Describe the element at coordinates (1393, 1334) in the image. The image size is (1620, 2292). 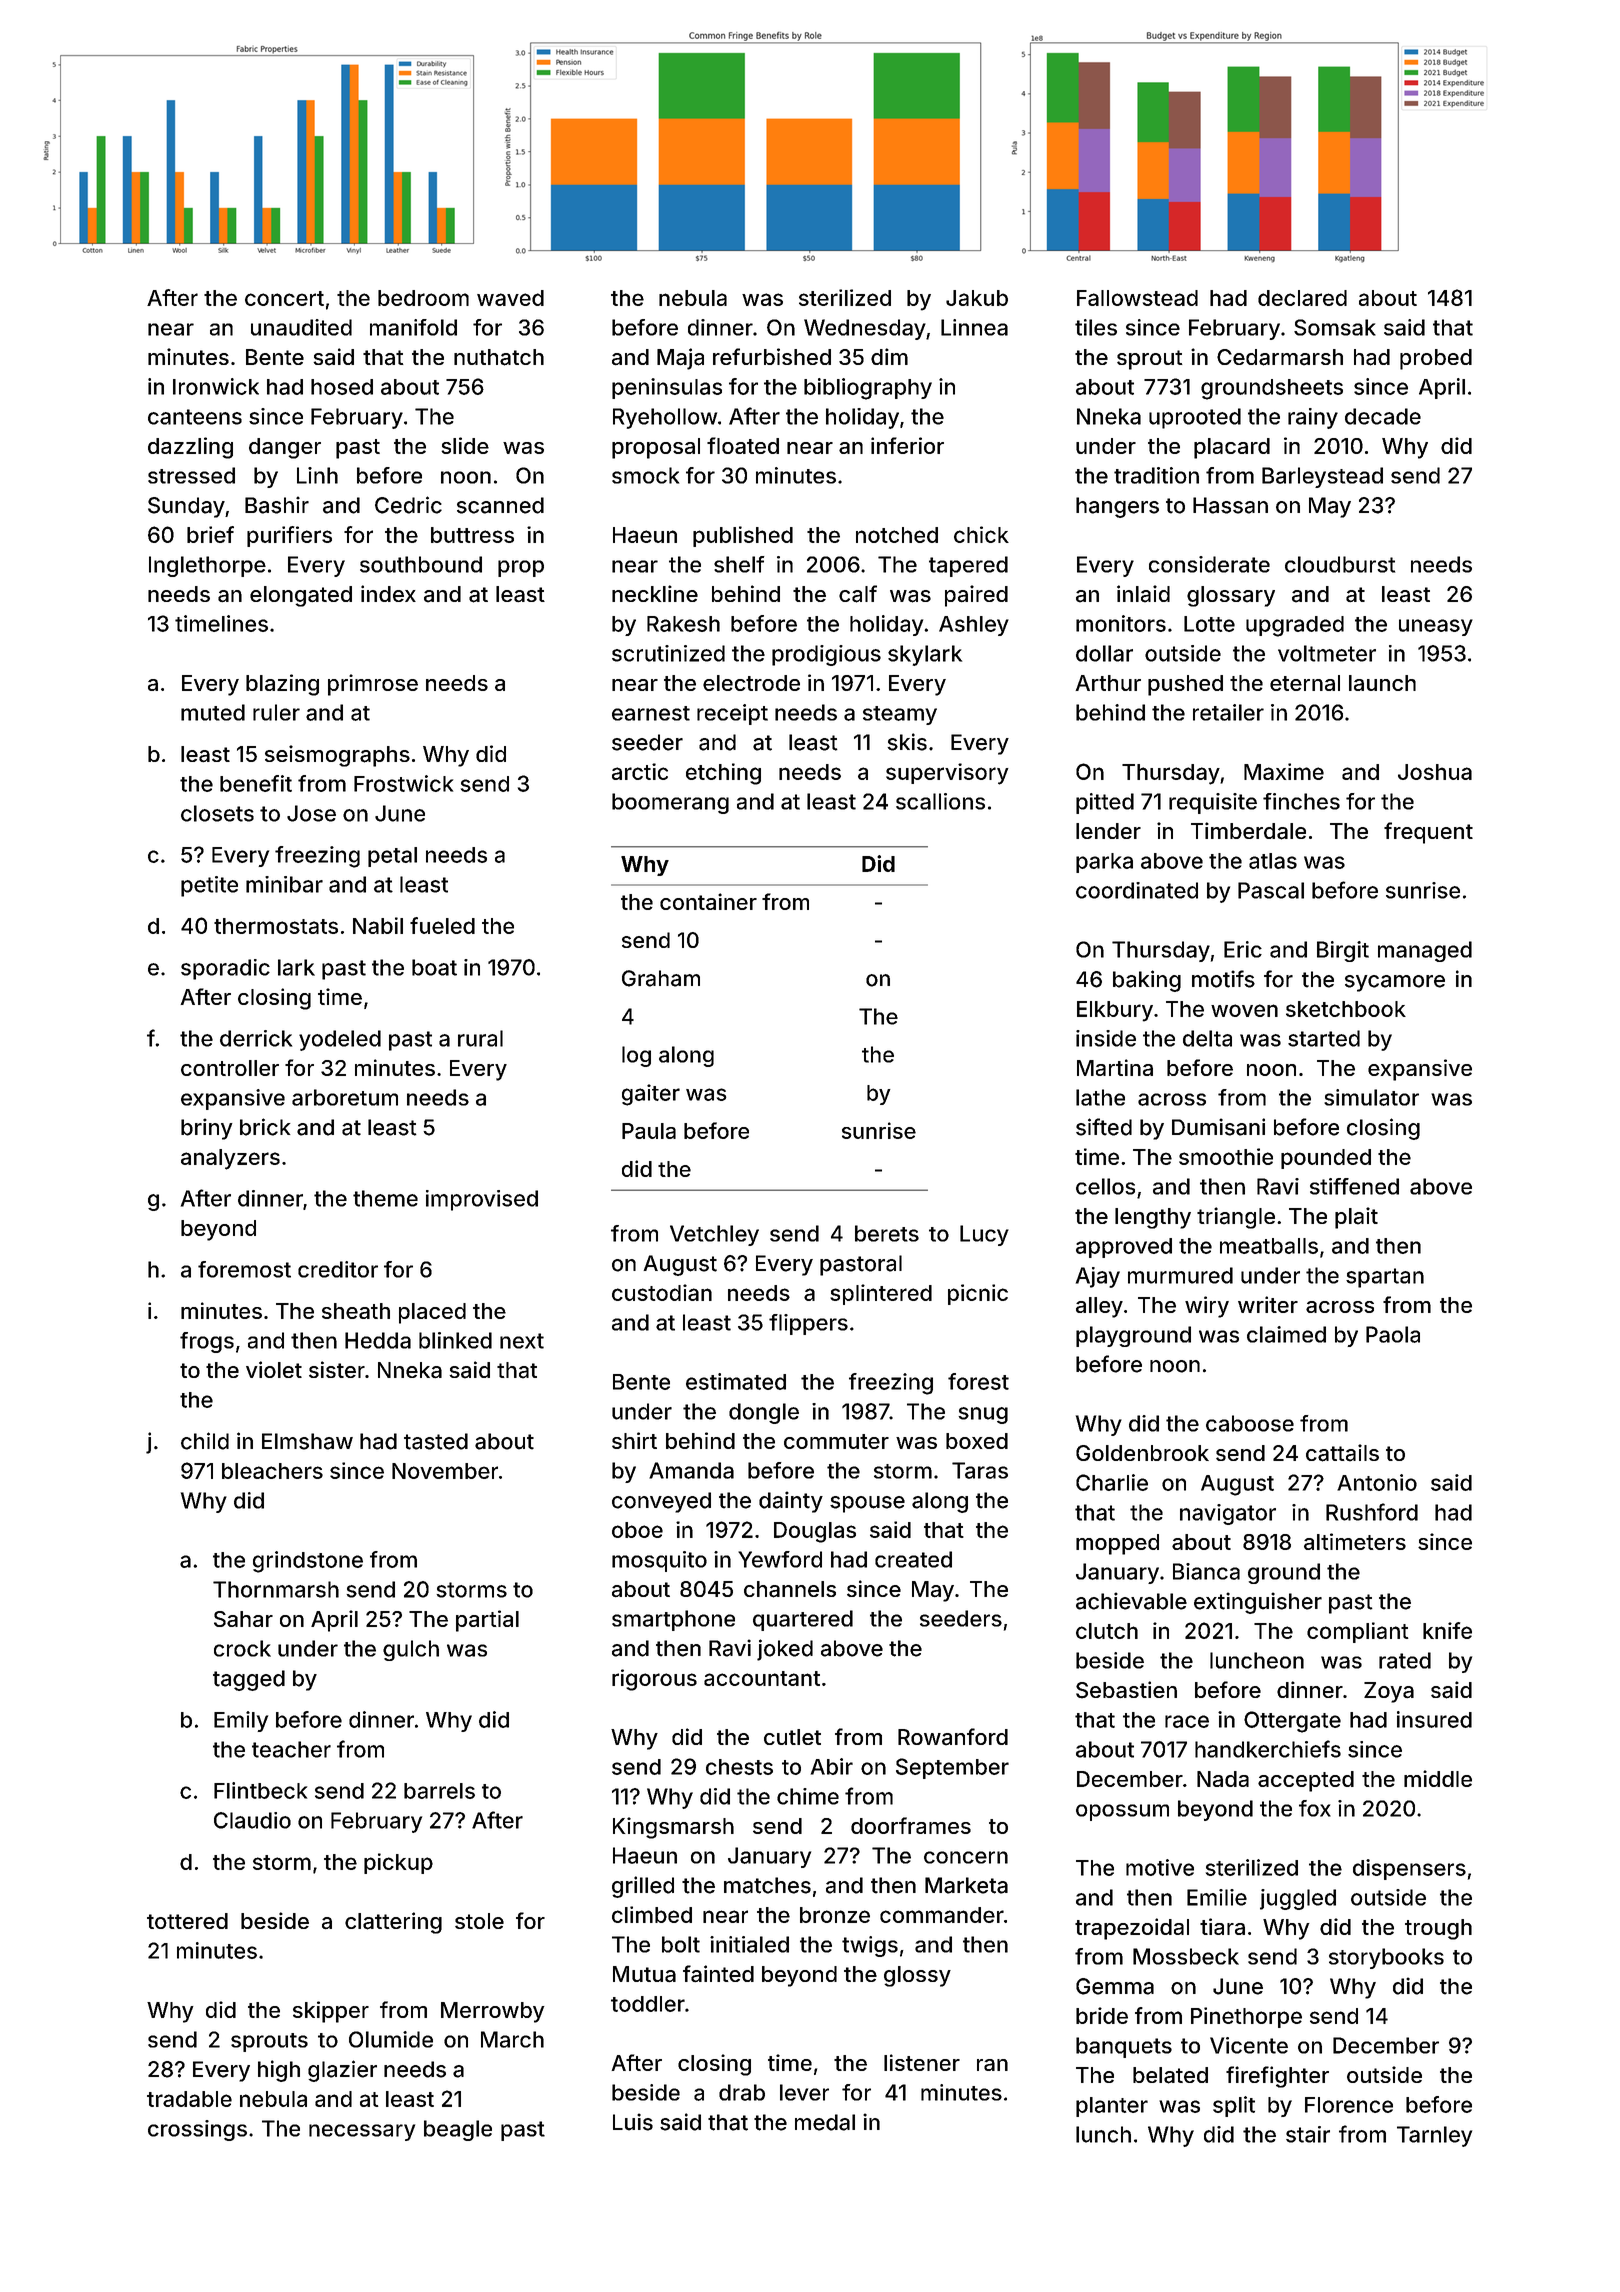
I see `Paola` at that location.
